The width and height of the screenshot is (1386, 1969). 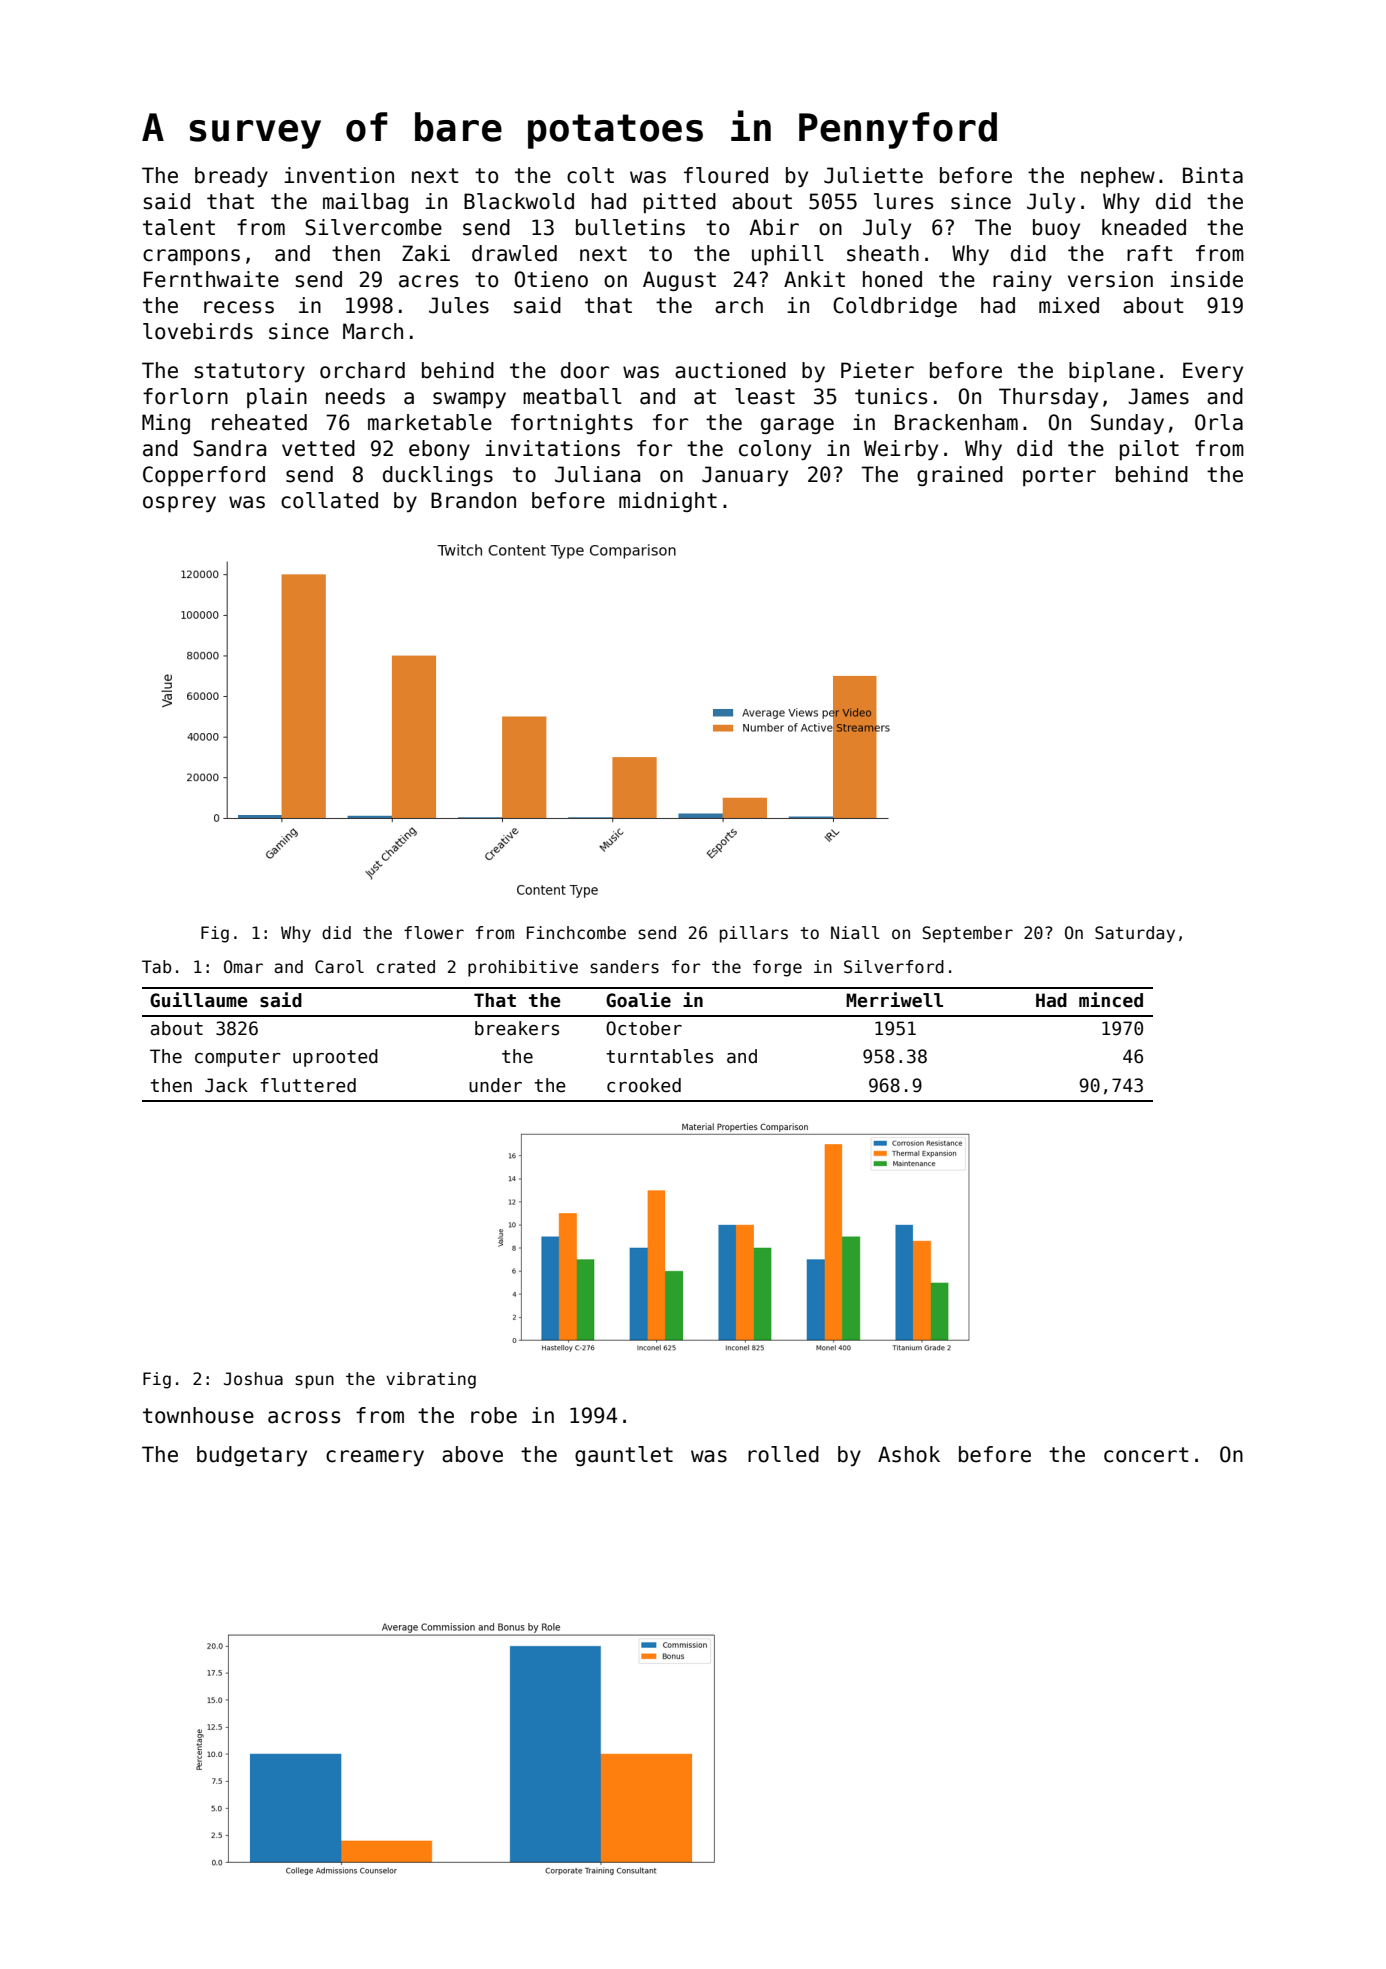 What do you see at coordinates (339, 175) in the screenshot?
I see `invention` at bounding box center [339, 175].
